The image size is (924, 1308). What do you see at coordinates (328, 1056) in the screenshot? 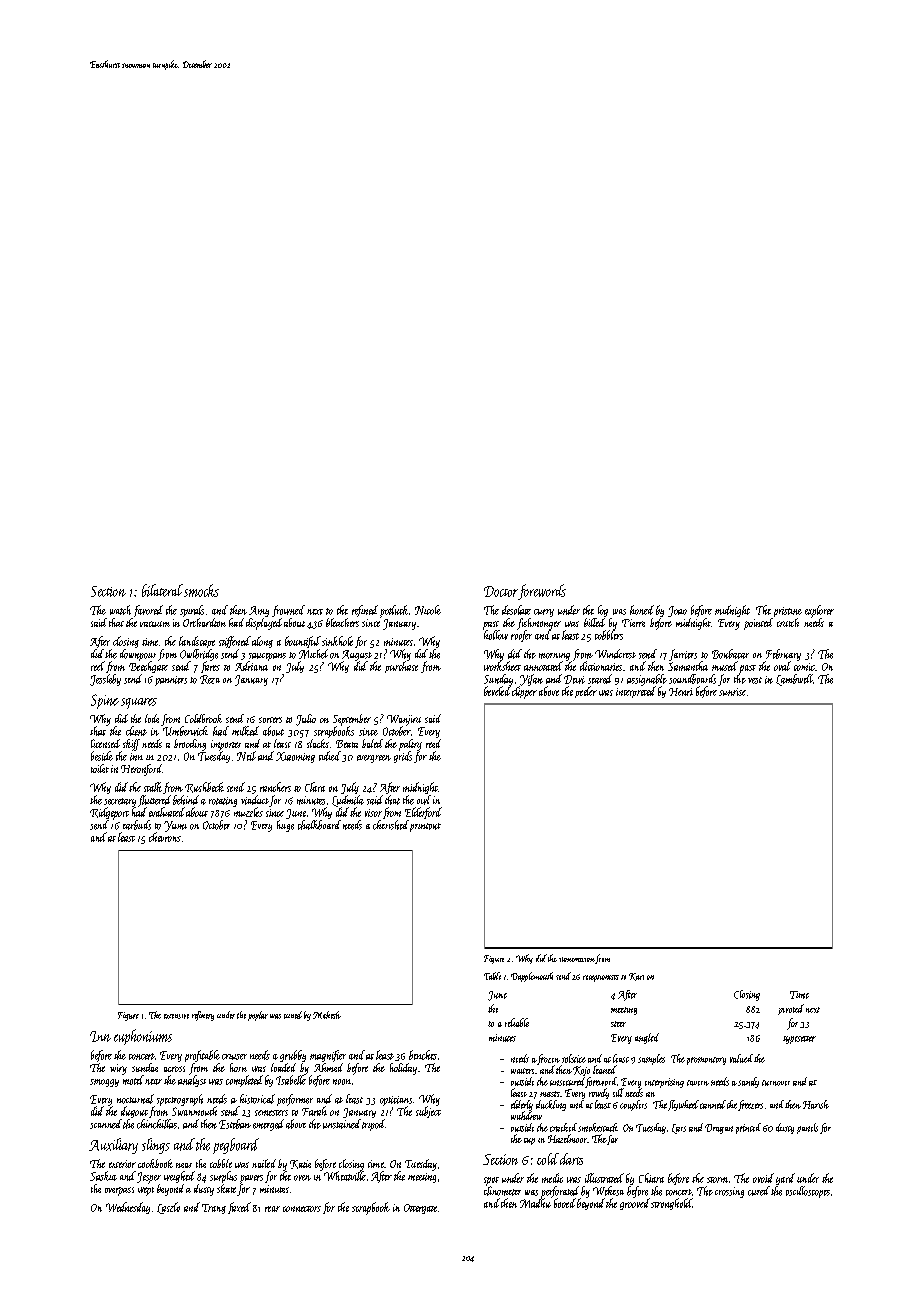
I see `magnifier` at bounding box center [328, 1056].
